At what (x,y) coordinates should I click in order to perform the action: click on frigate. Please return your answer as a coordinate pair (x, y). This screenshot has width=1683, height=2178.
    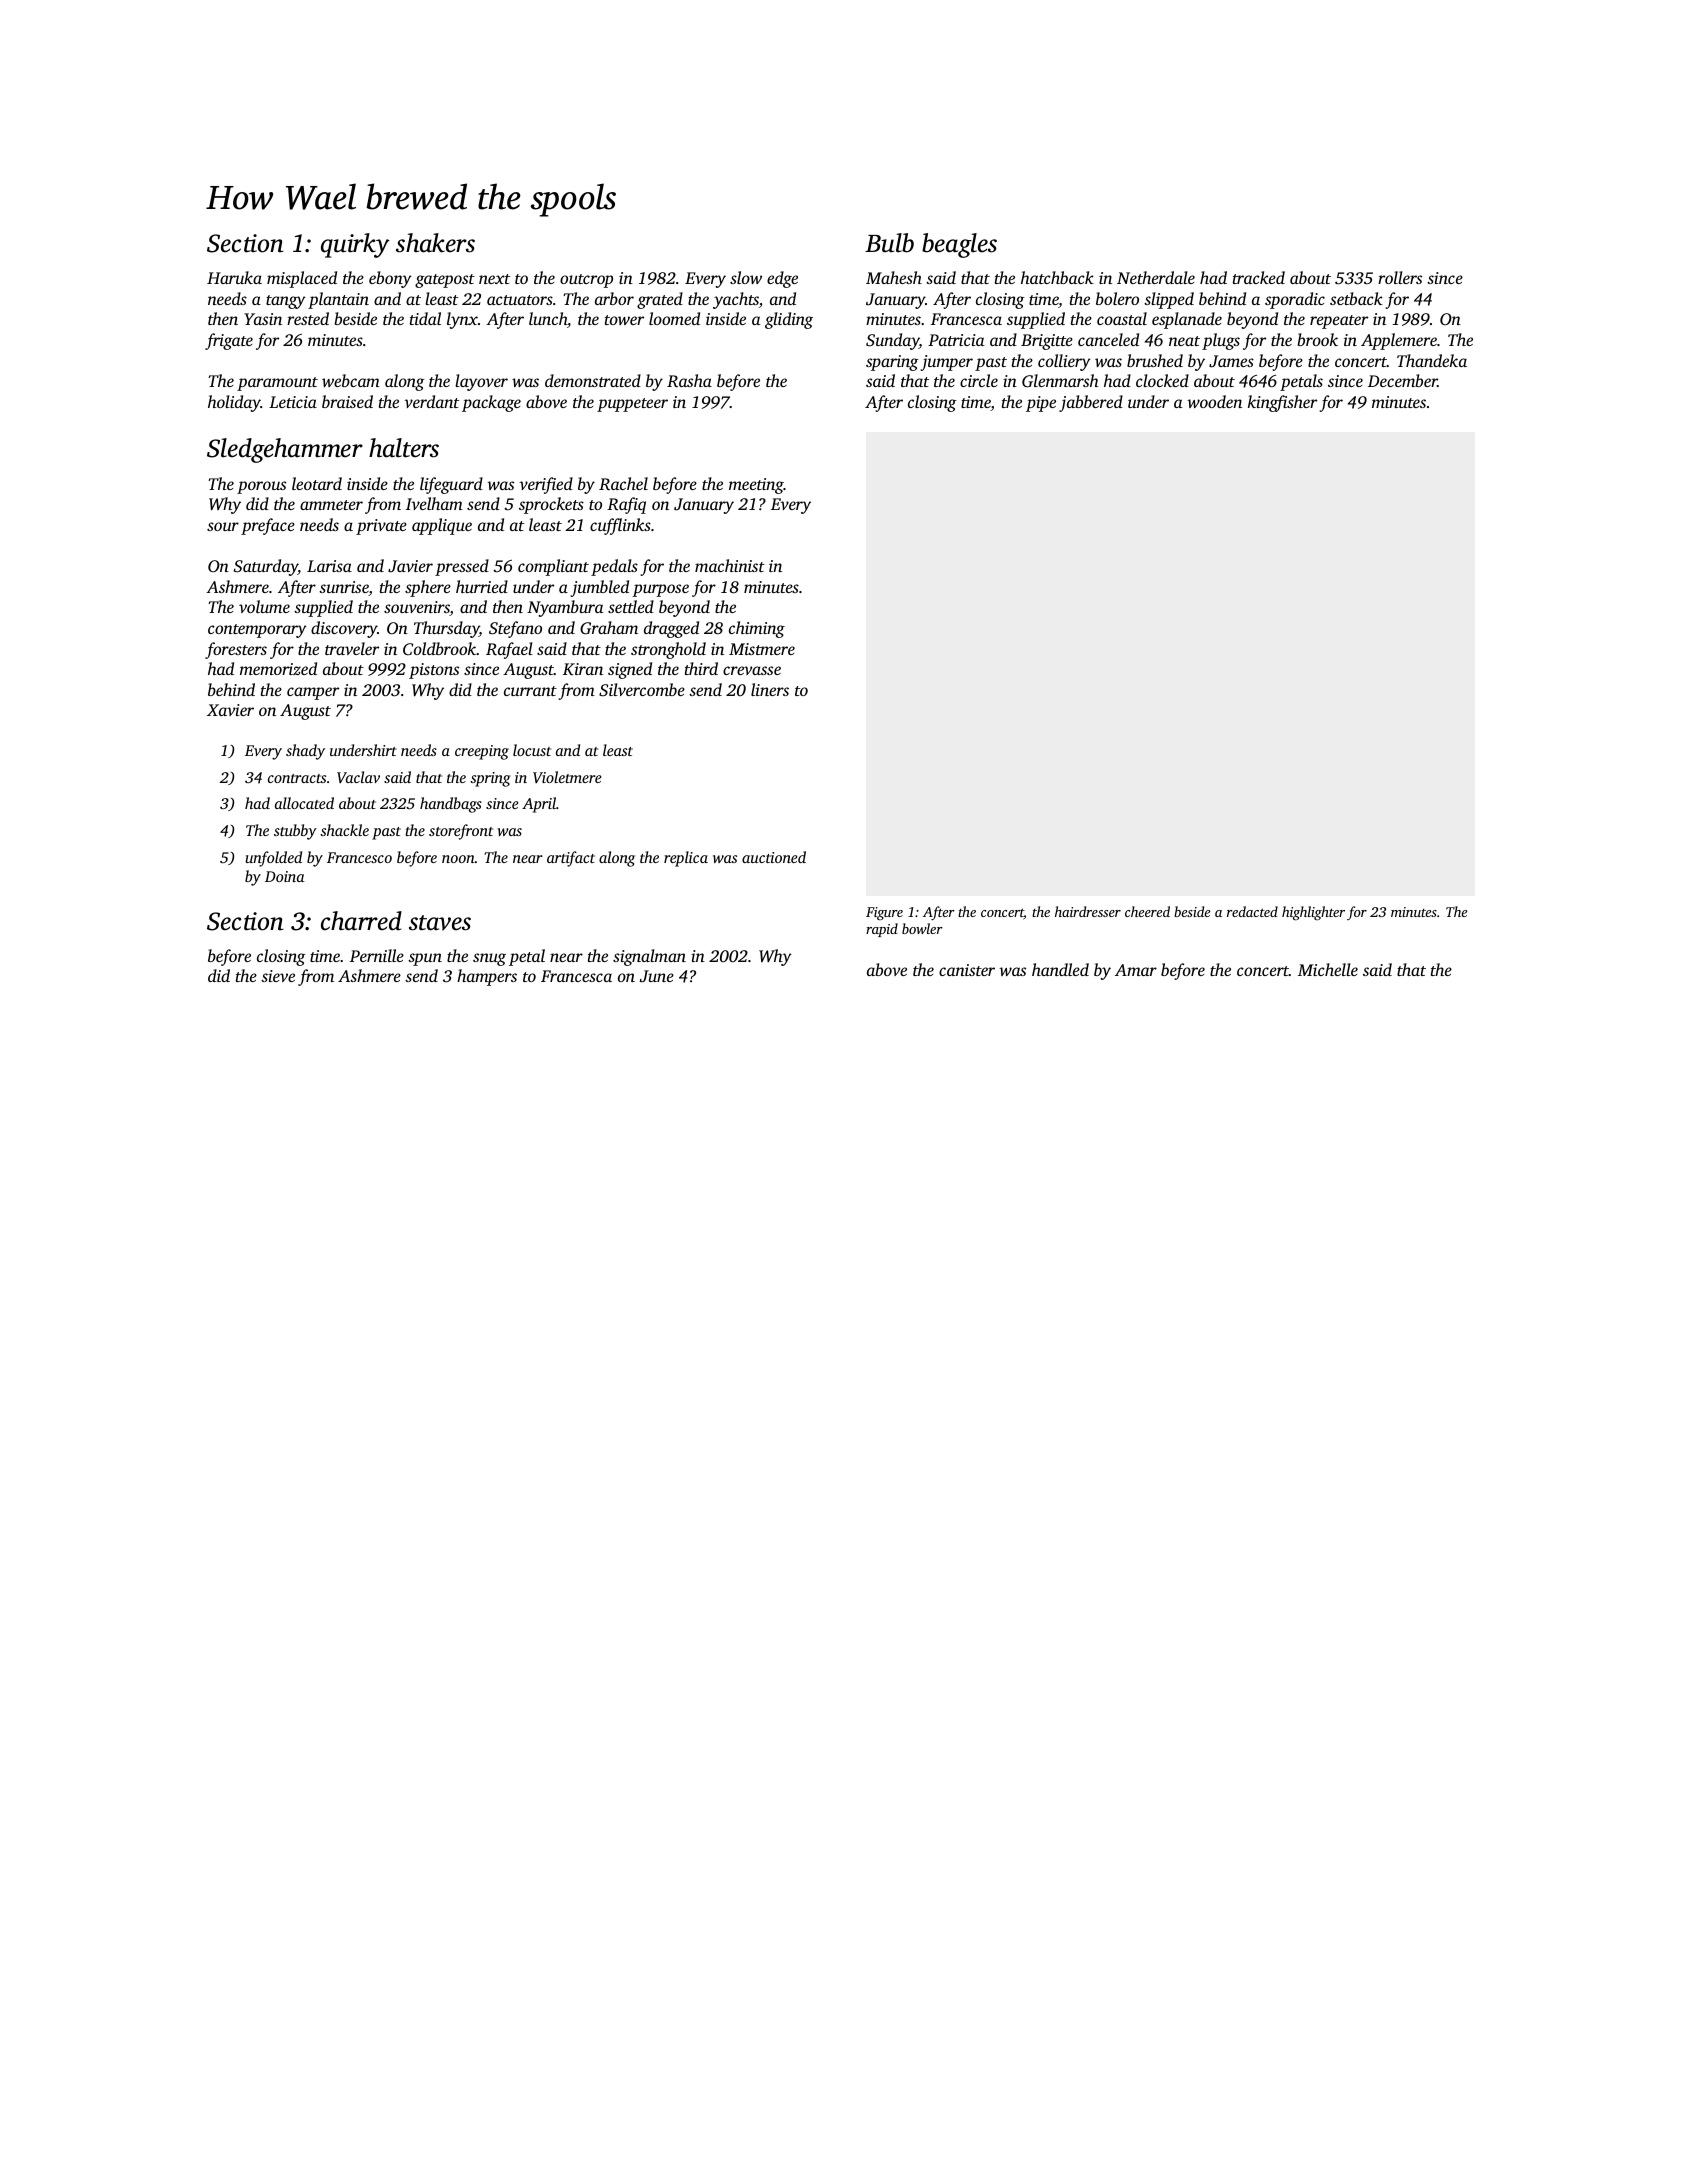
    Looking at the image, I should click on (229, 341).
